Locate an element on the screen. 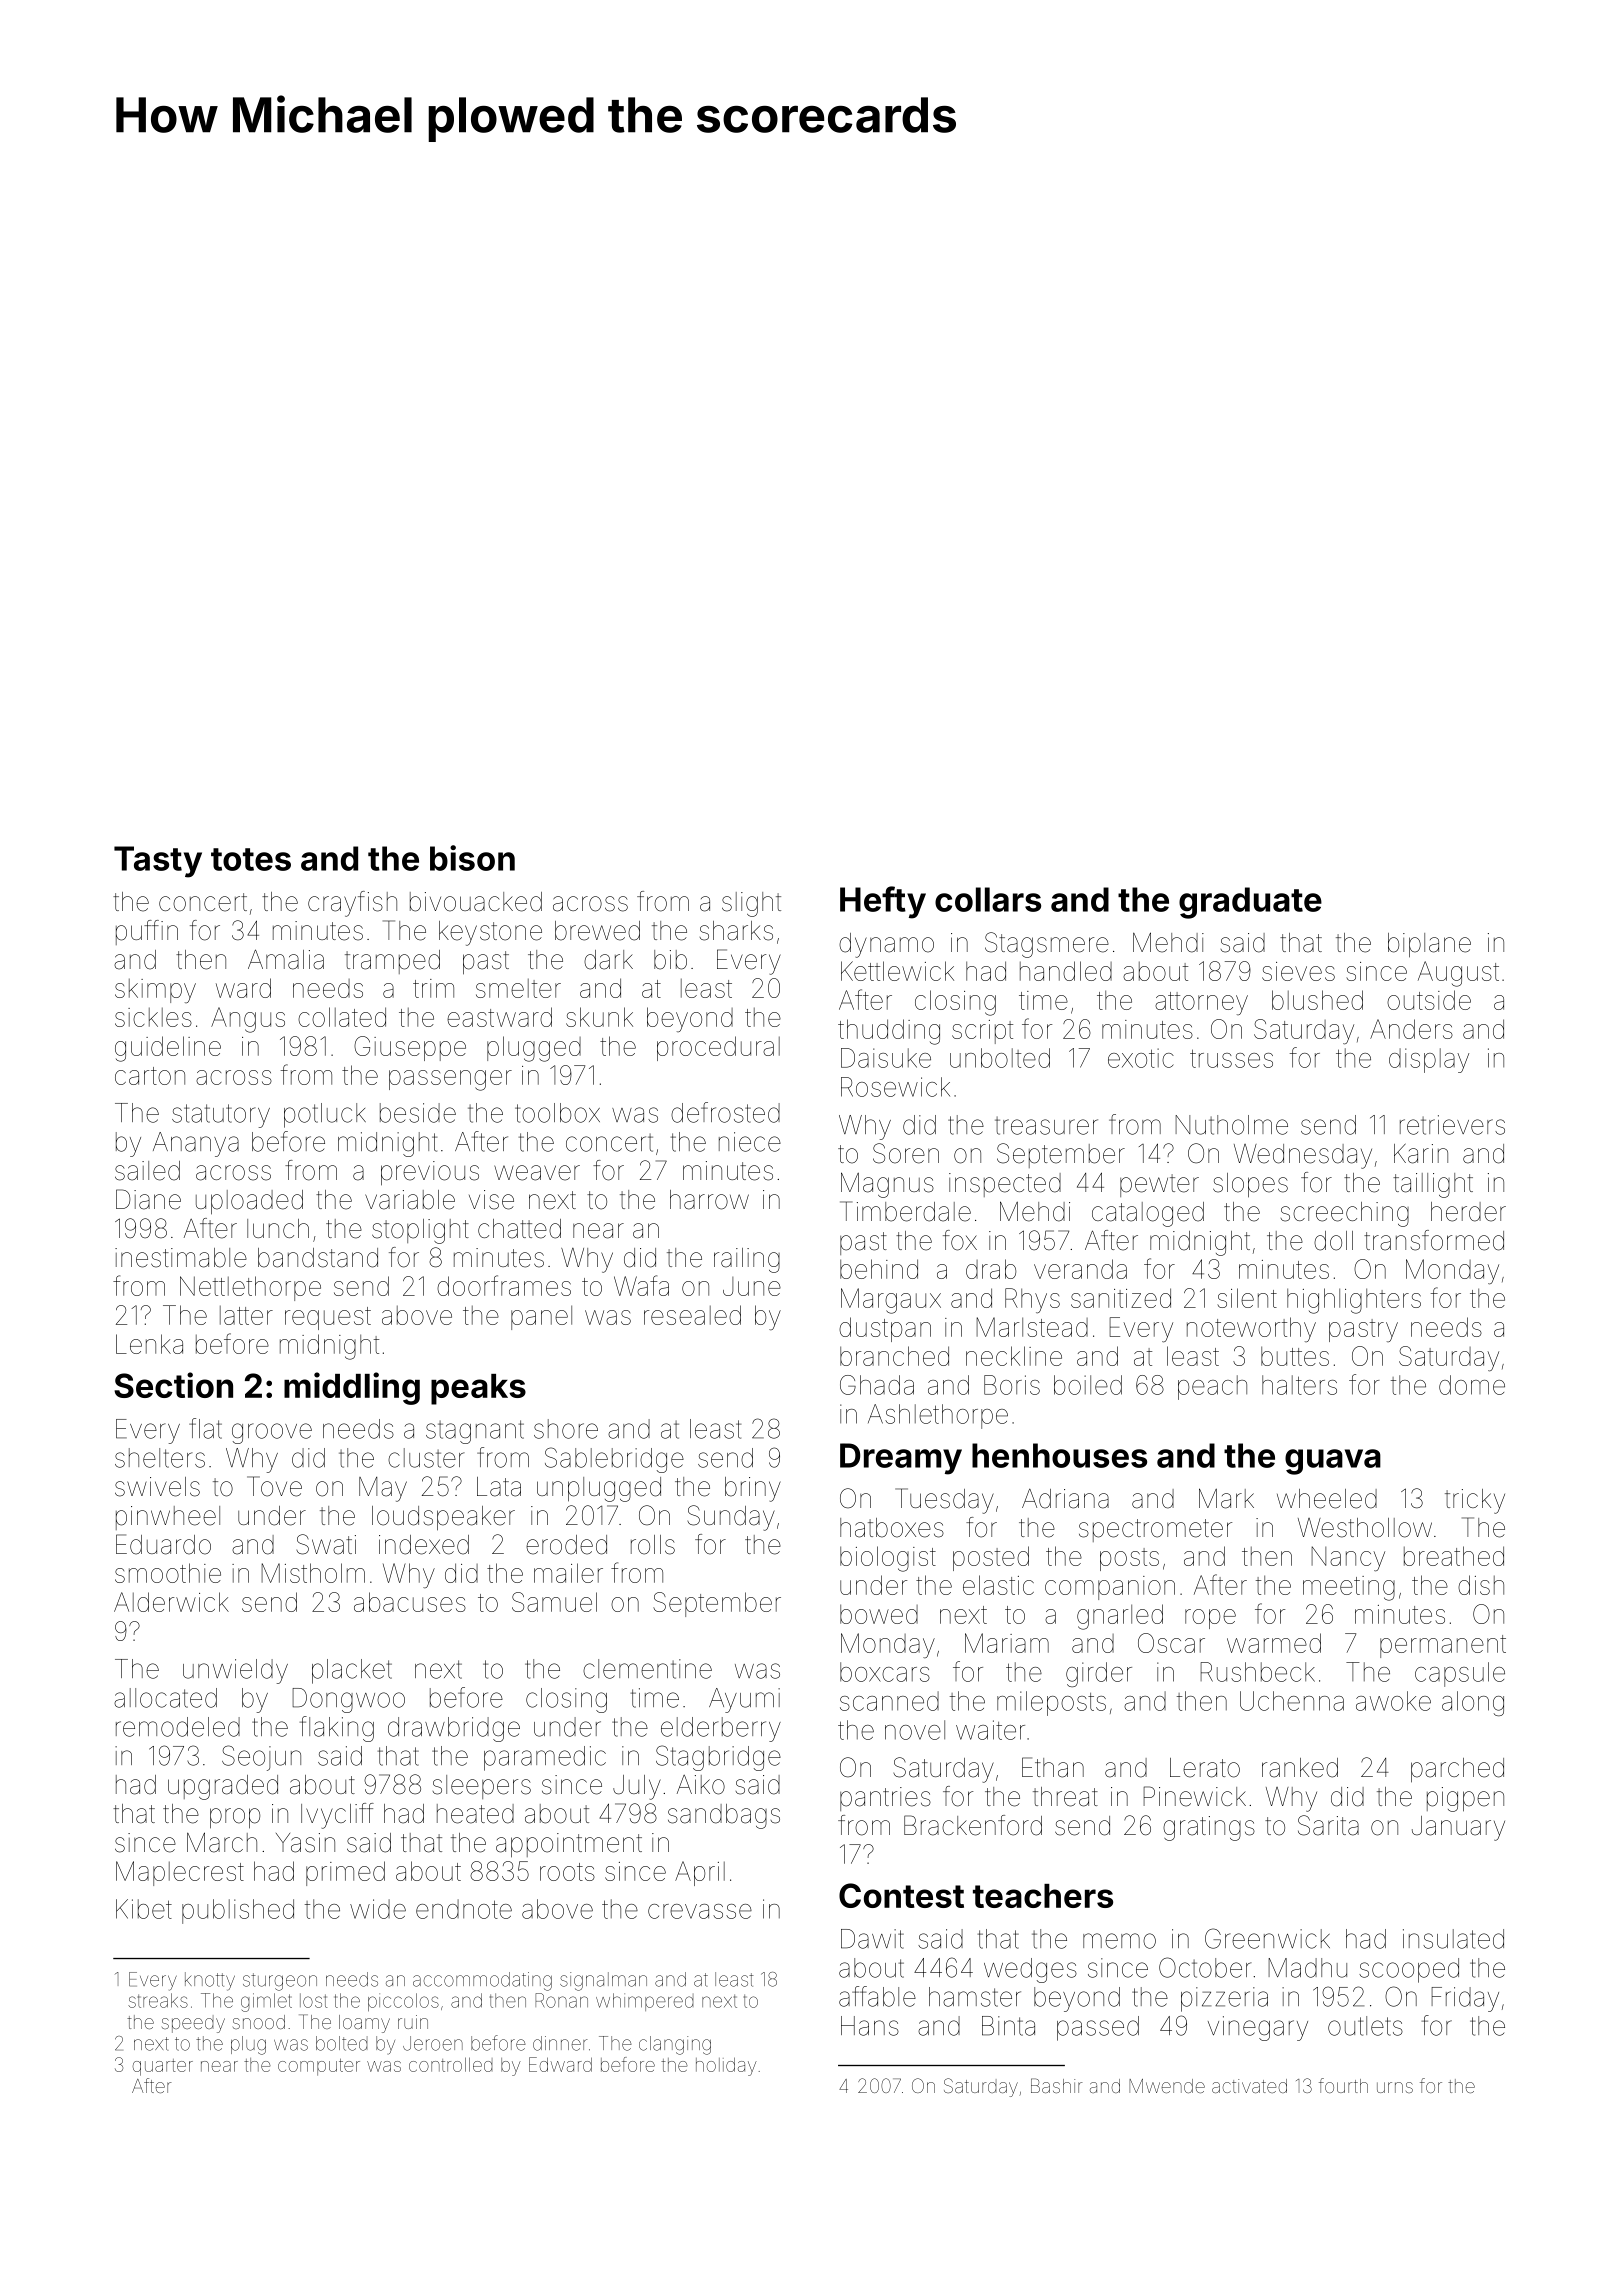 The image size is (1620, 2292). railing is located at coordinates (747, 1260).
